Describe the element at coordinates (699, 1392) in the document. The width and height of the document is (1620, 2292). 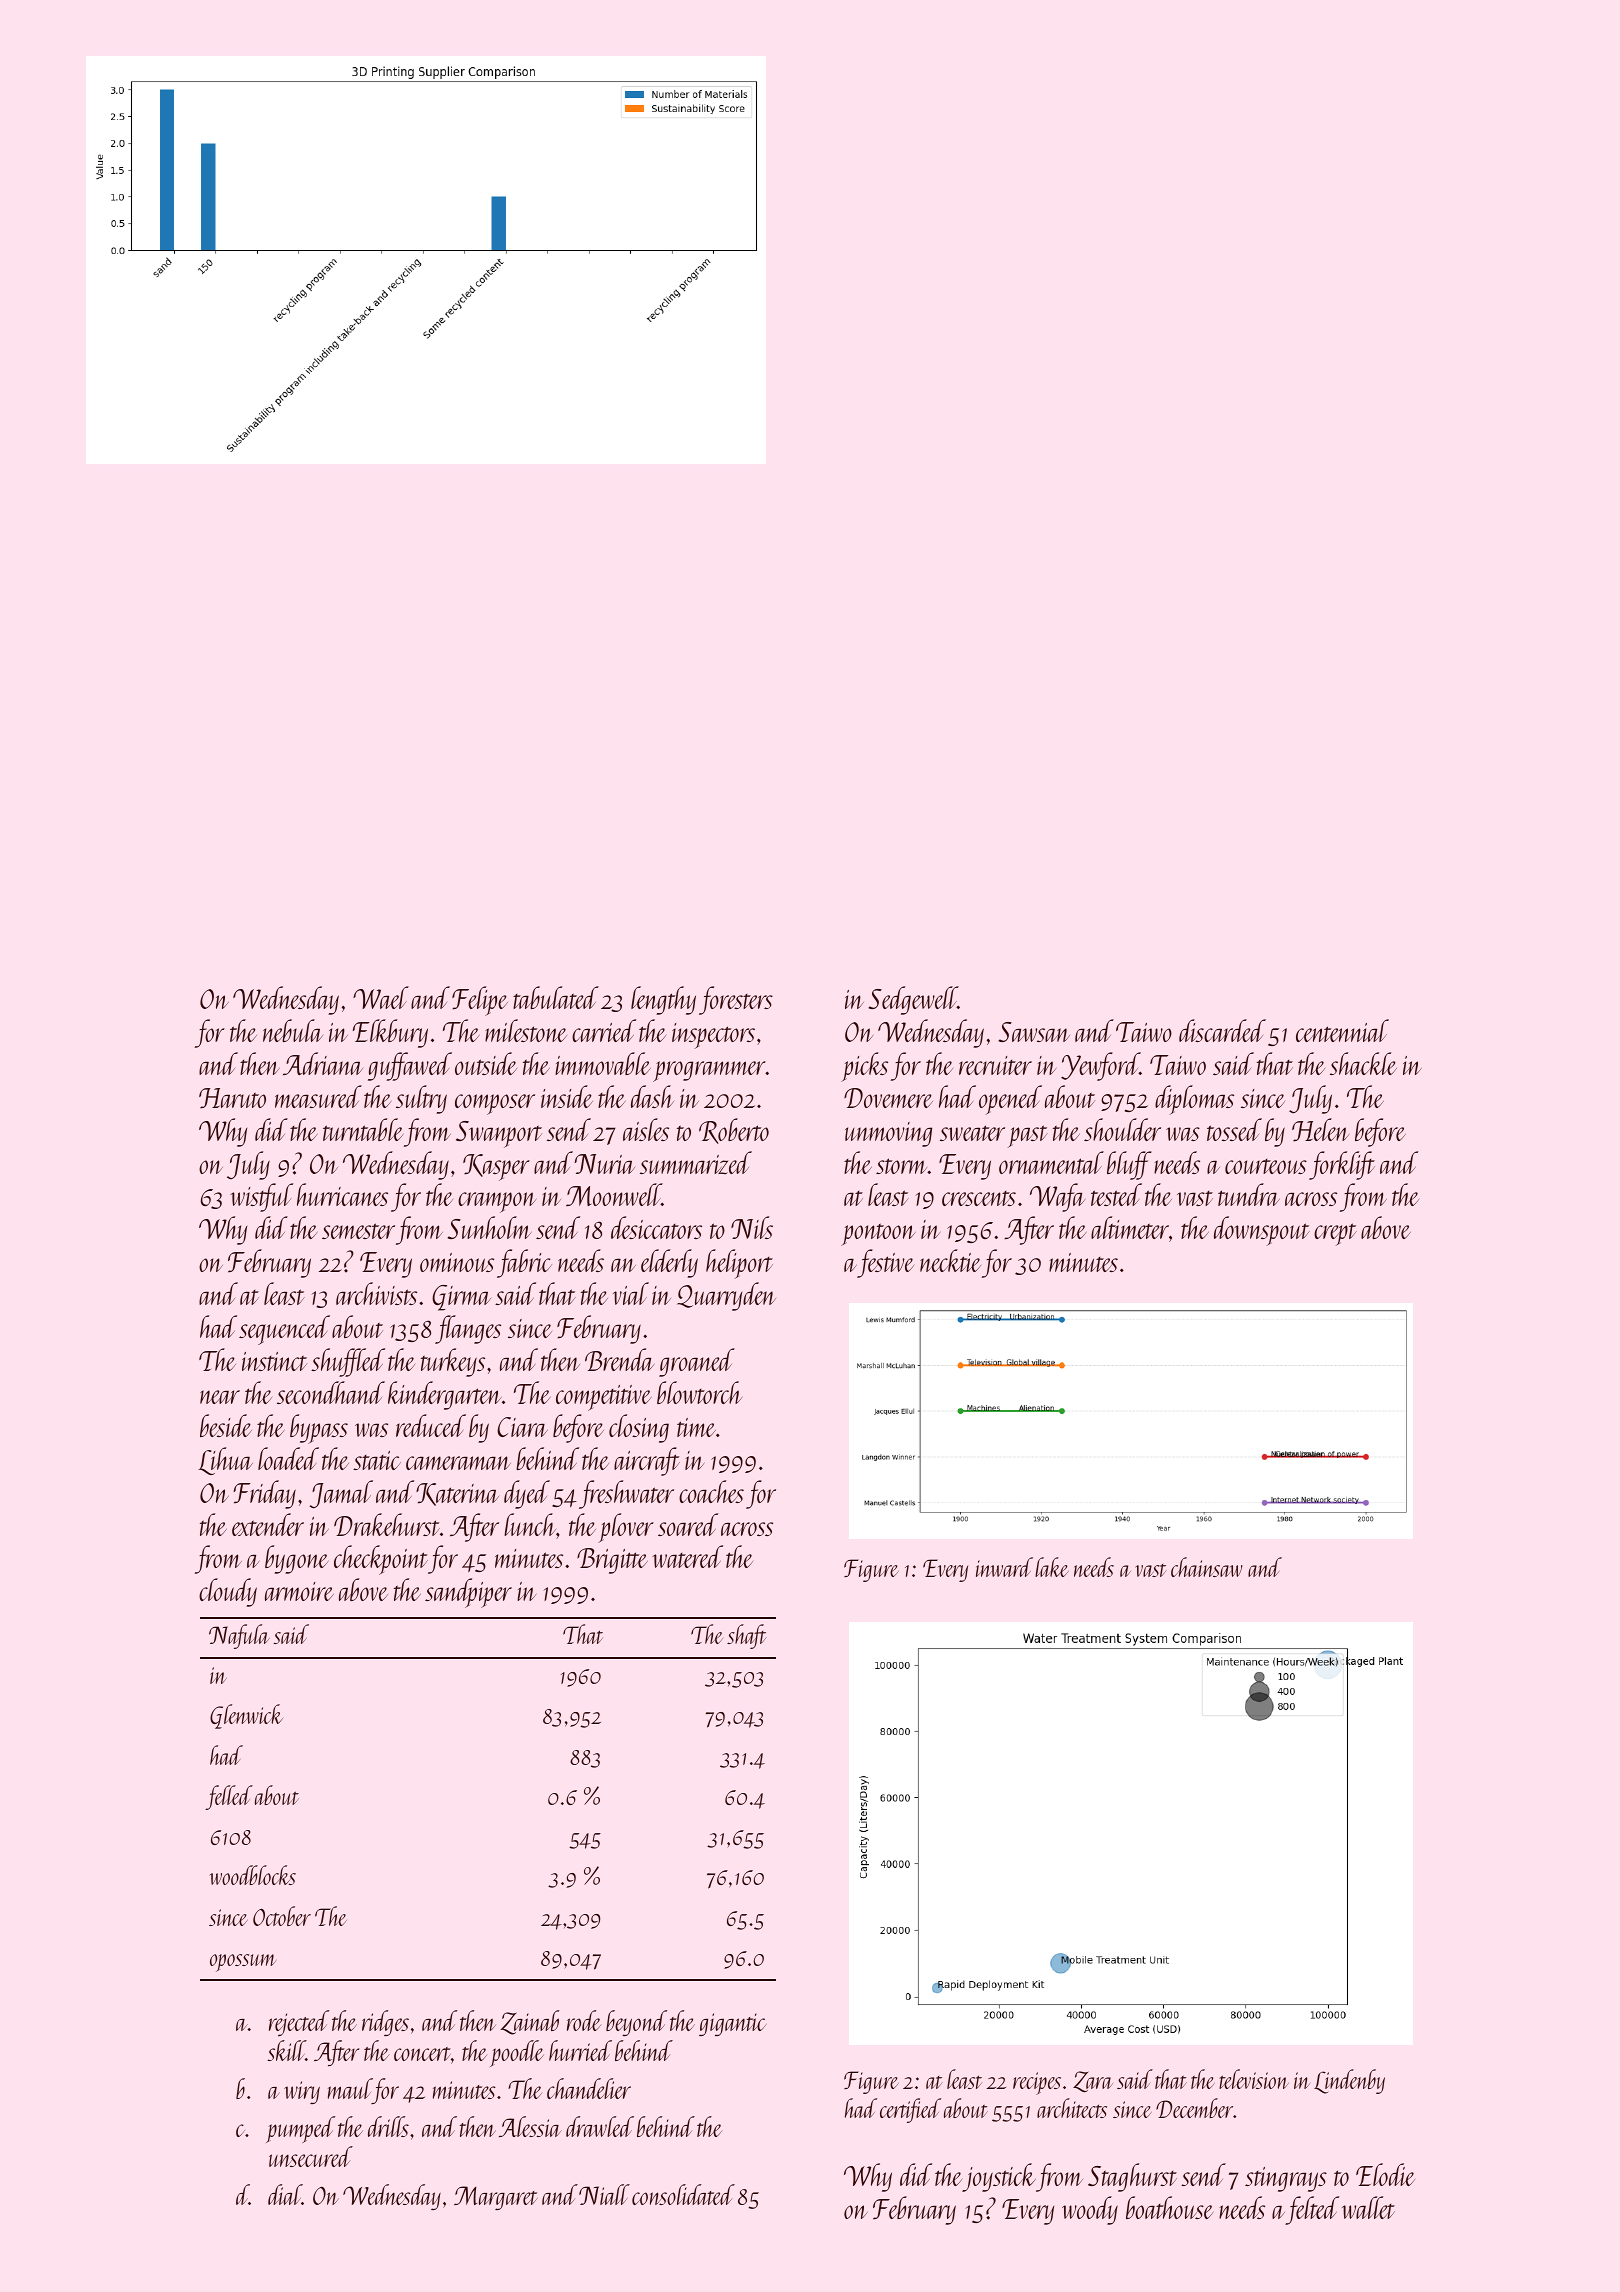
I see `blowtorch` at that location.
